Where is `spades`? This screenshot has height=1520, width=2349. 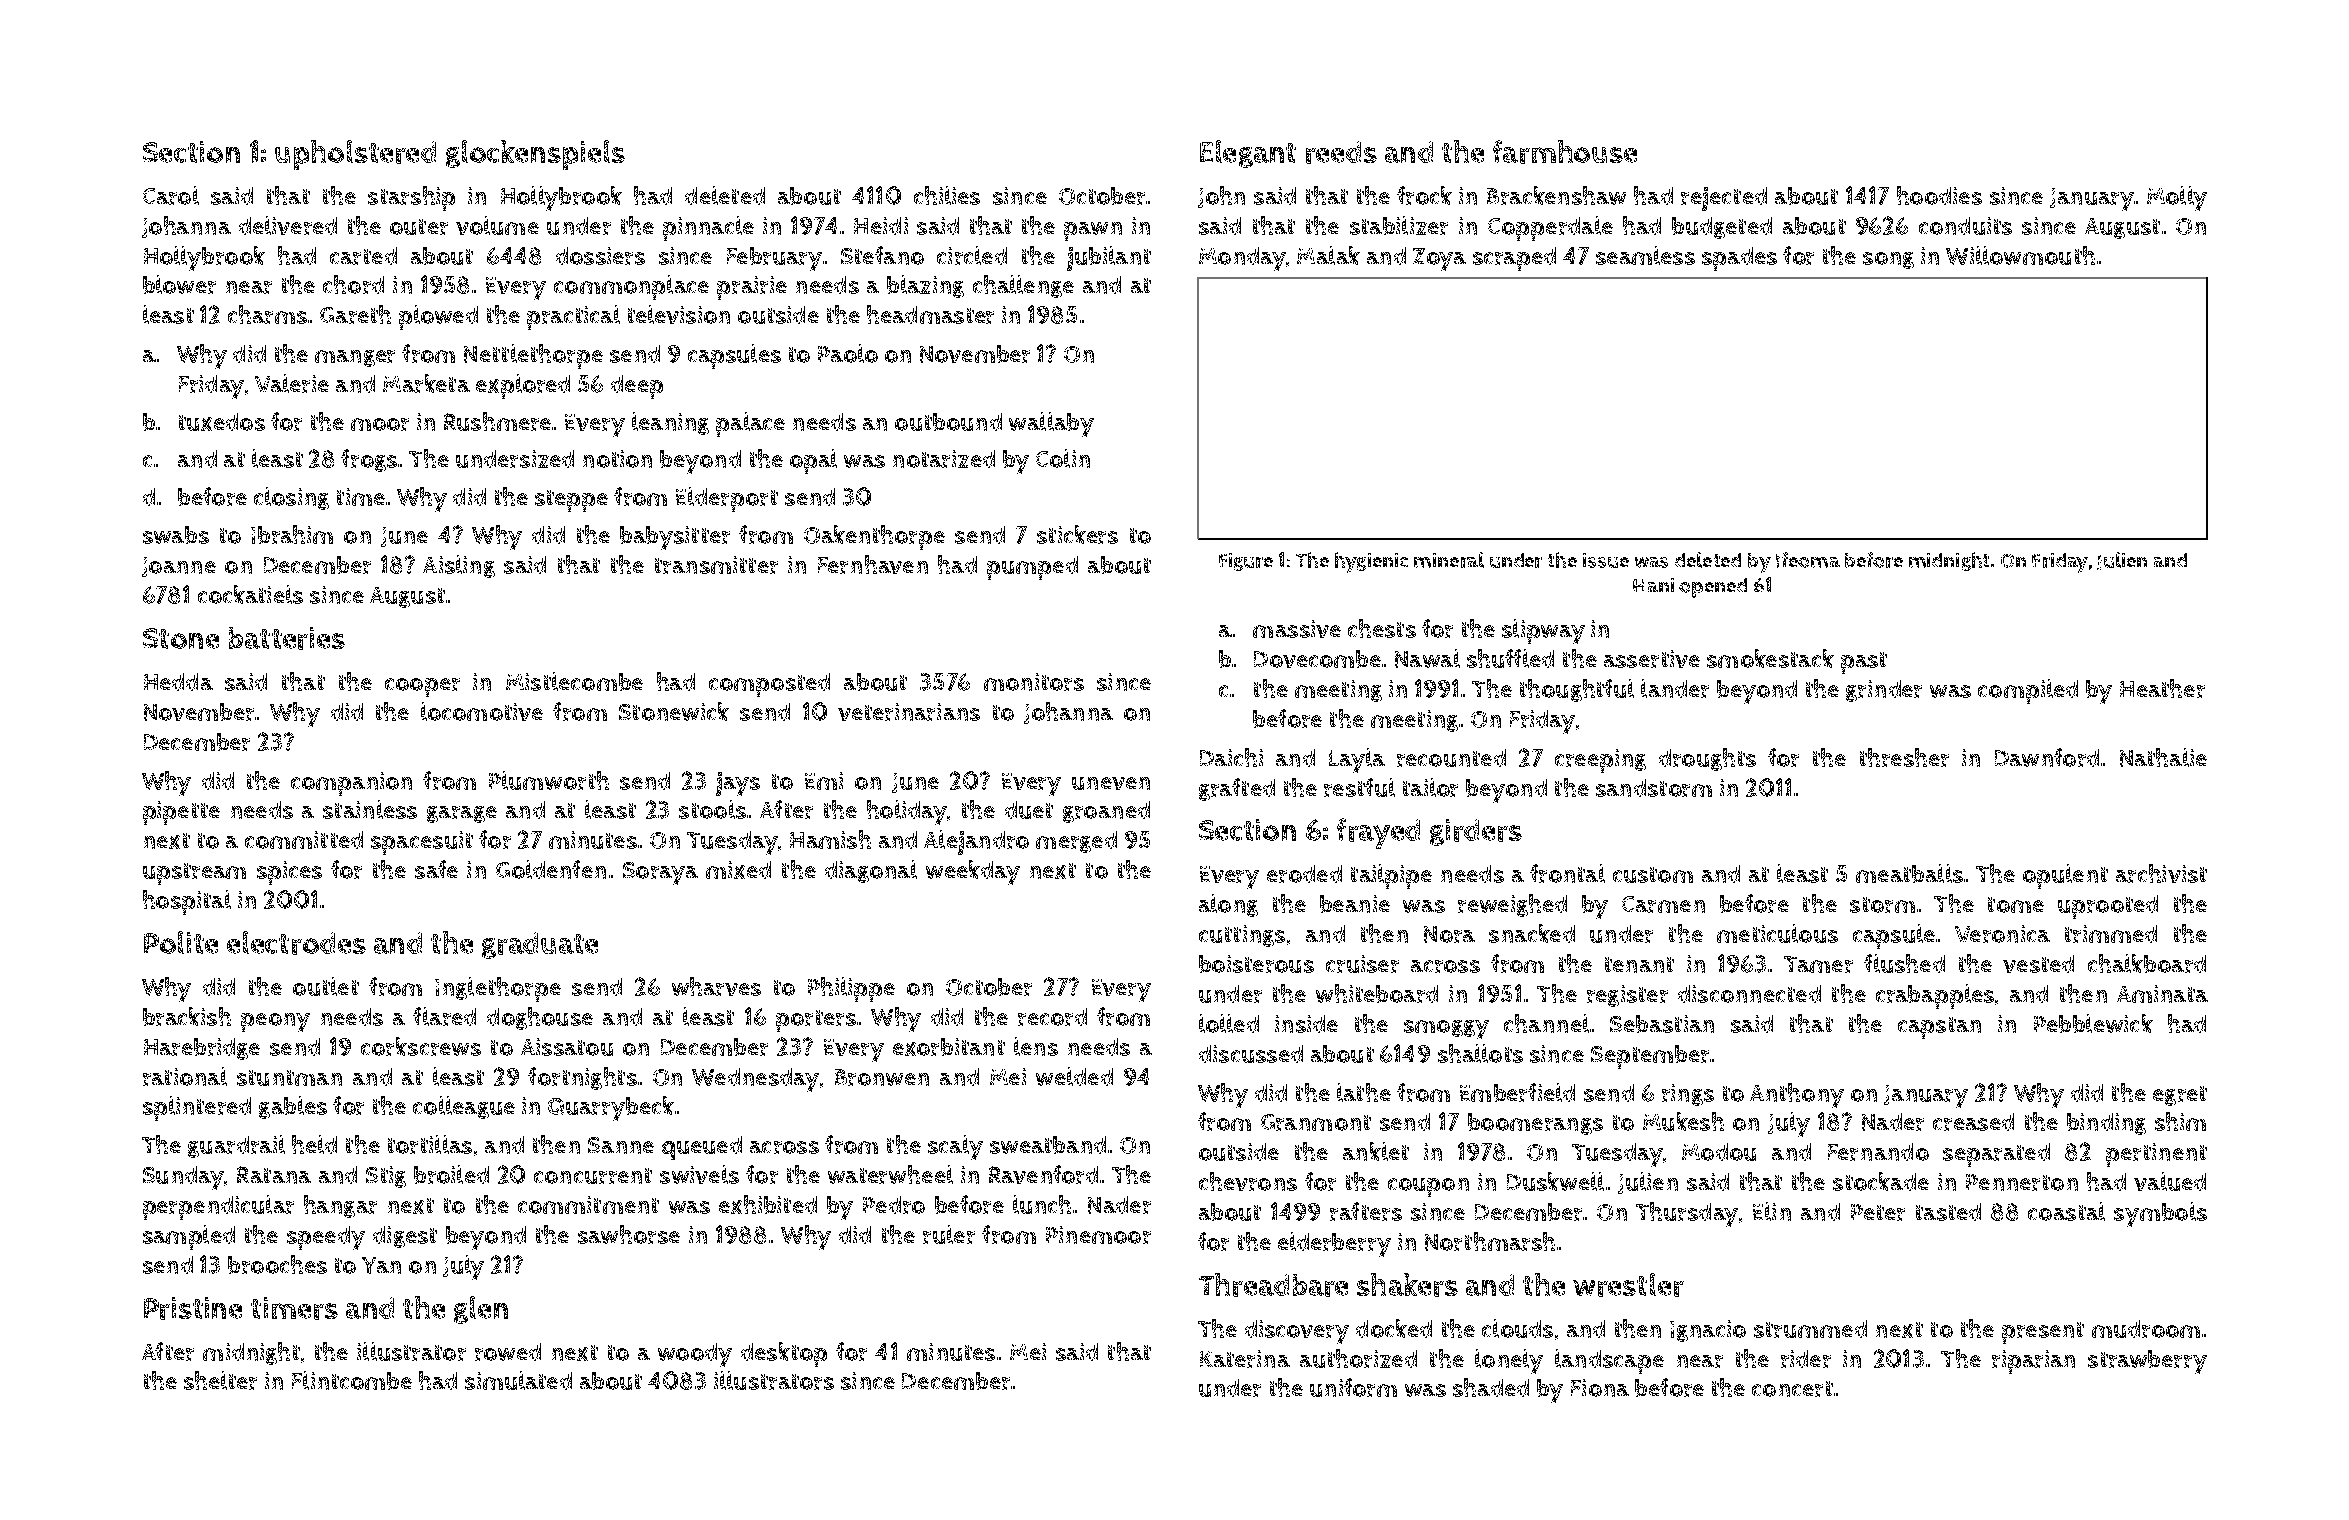
spades is located at coordinates (1739, 259).
